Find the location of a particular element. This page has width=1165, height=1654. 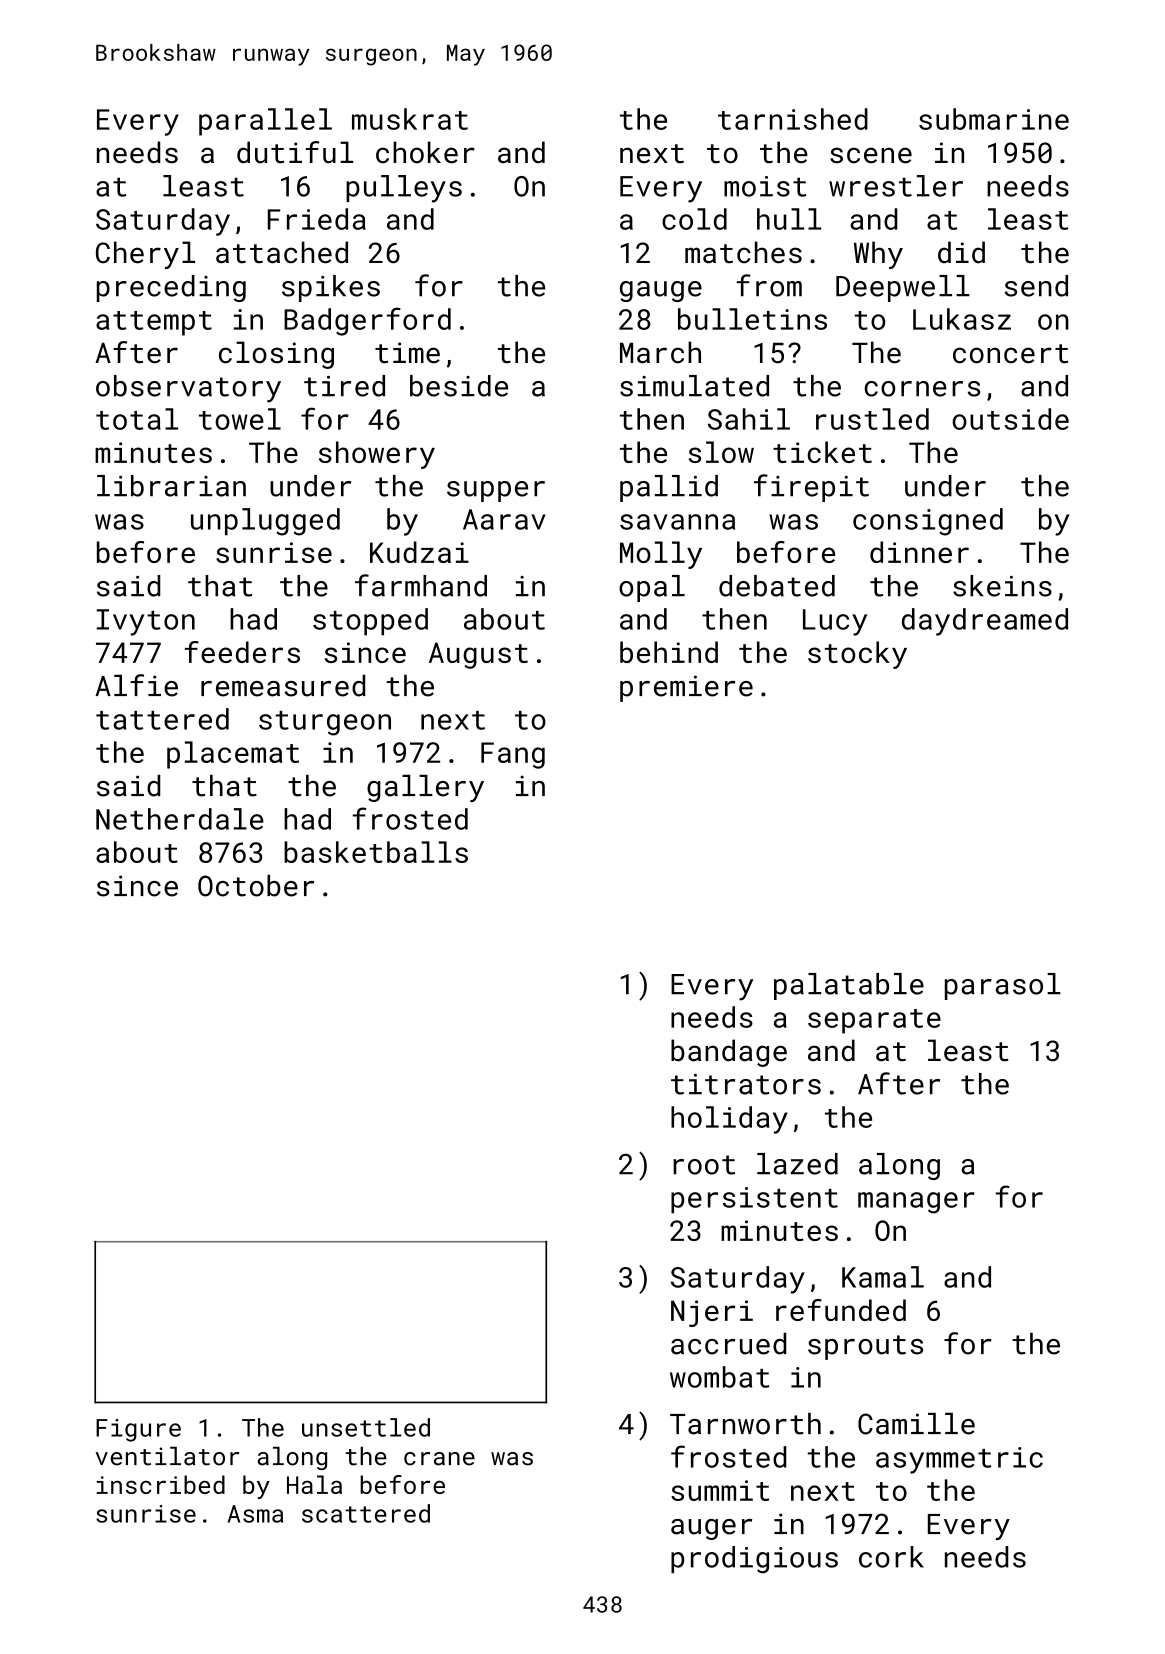

daydreamed is located at coordinates (985, 622).
